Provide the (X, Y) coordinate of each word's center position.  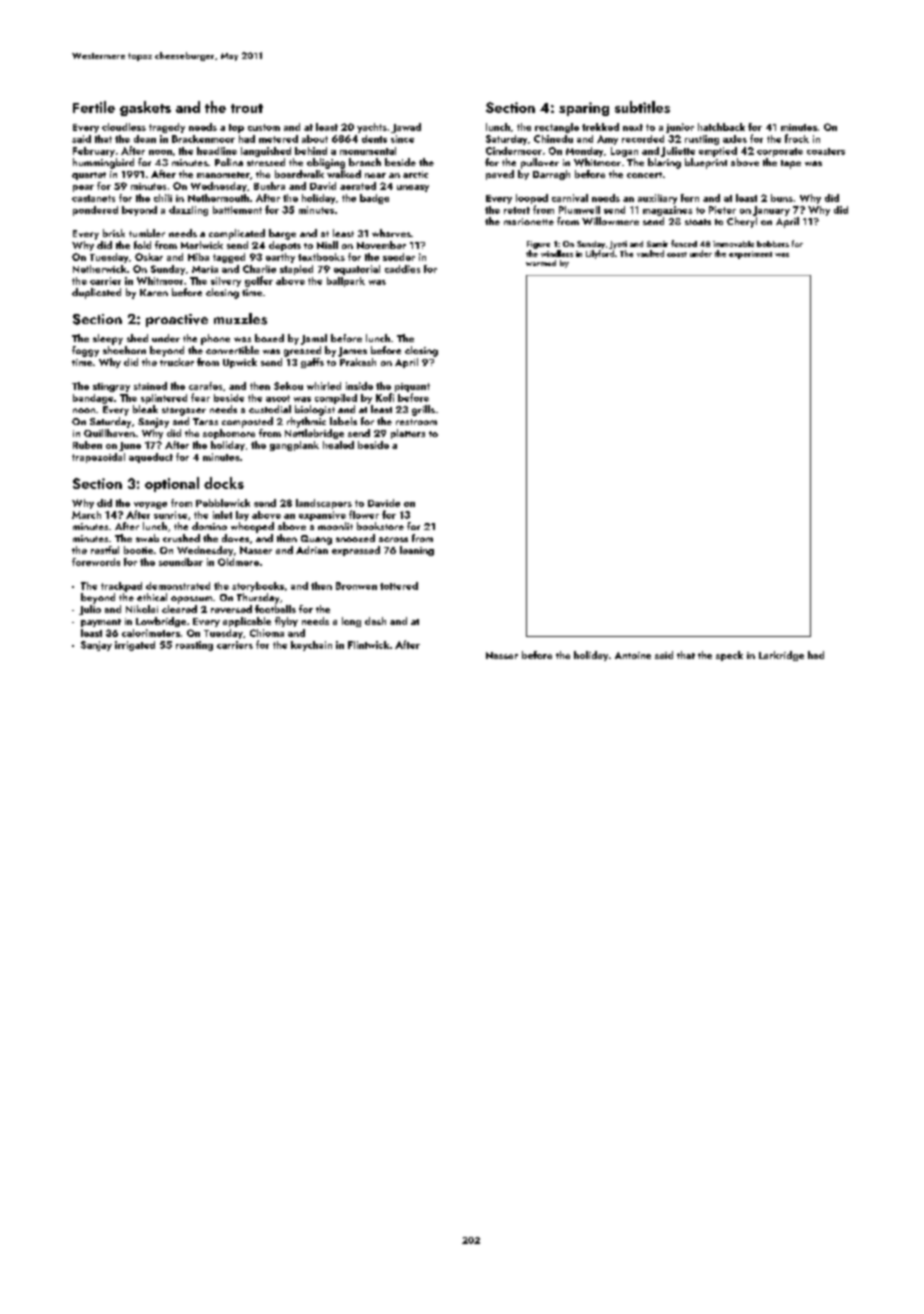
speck (729, 656)
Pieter (722, 210)
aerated (358, 186)
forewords (96, 562)
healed (338, 445)
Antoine (633, 655)
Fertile (94, 107)
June (130, 446)
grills (423, 410)
